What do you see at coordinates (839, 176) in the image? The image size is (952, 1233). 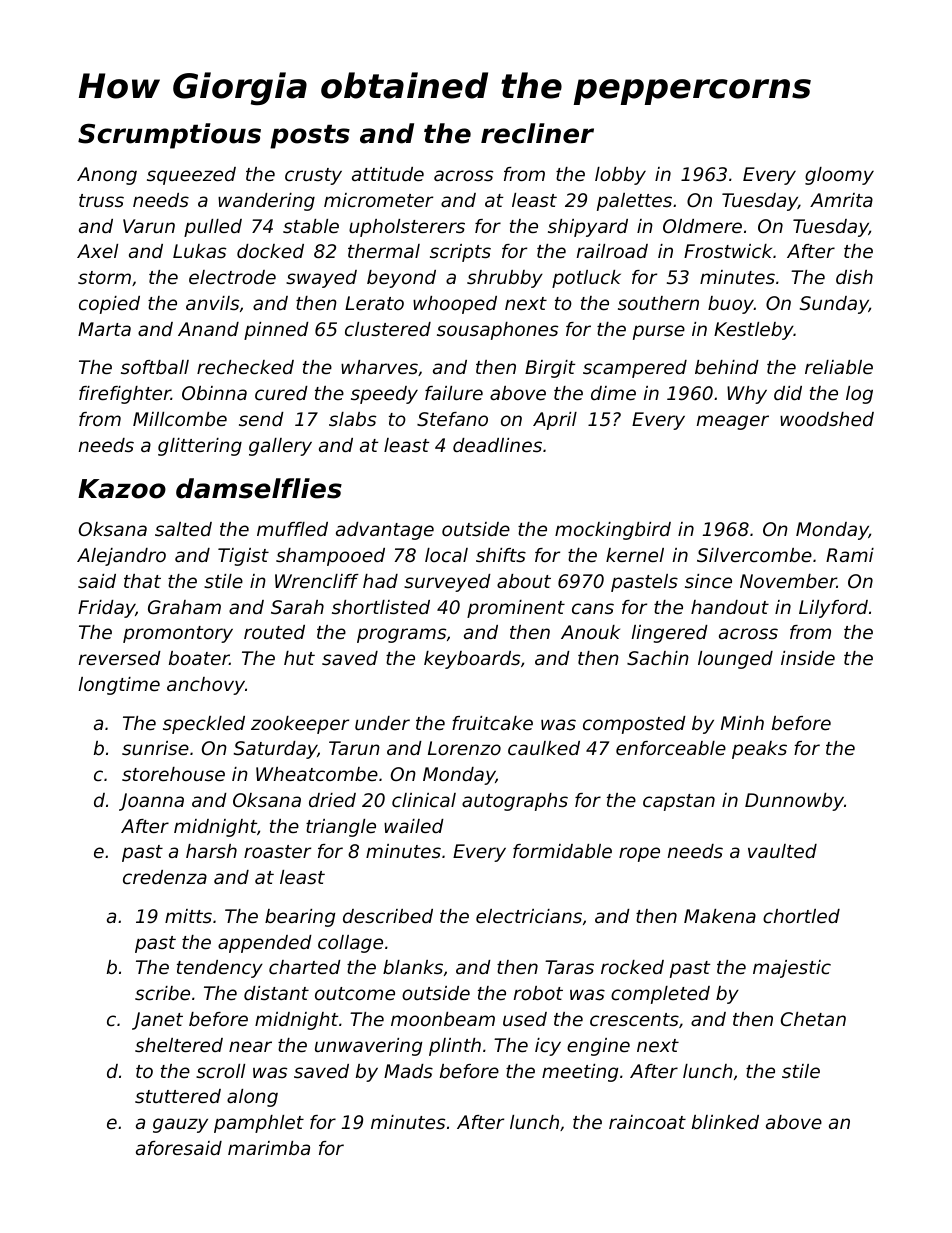 I see `gloomy` at bounding box center [839, 176].
